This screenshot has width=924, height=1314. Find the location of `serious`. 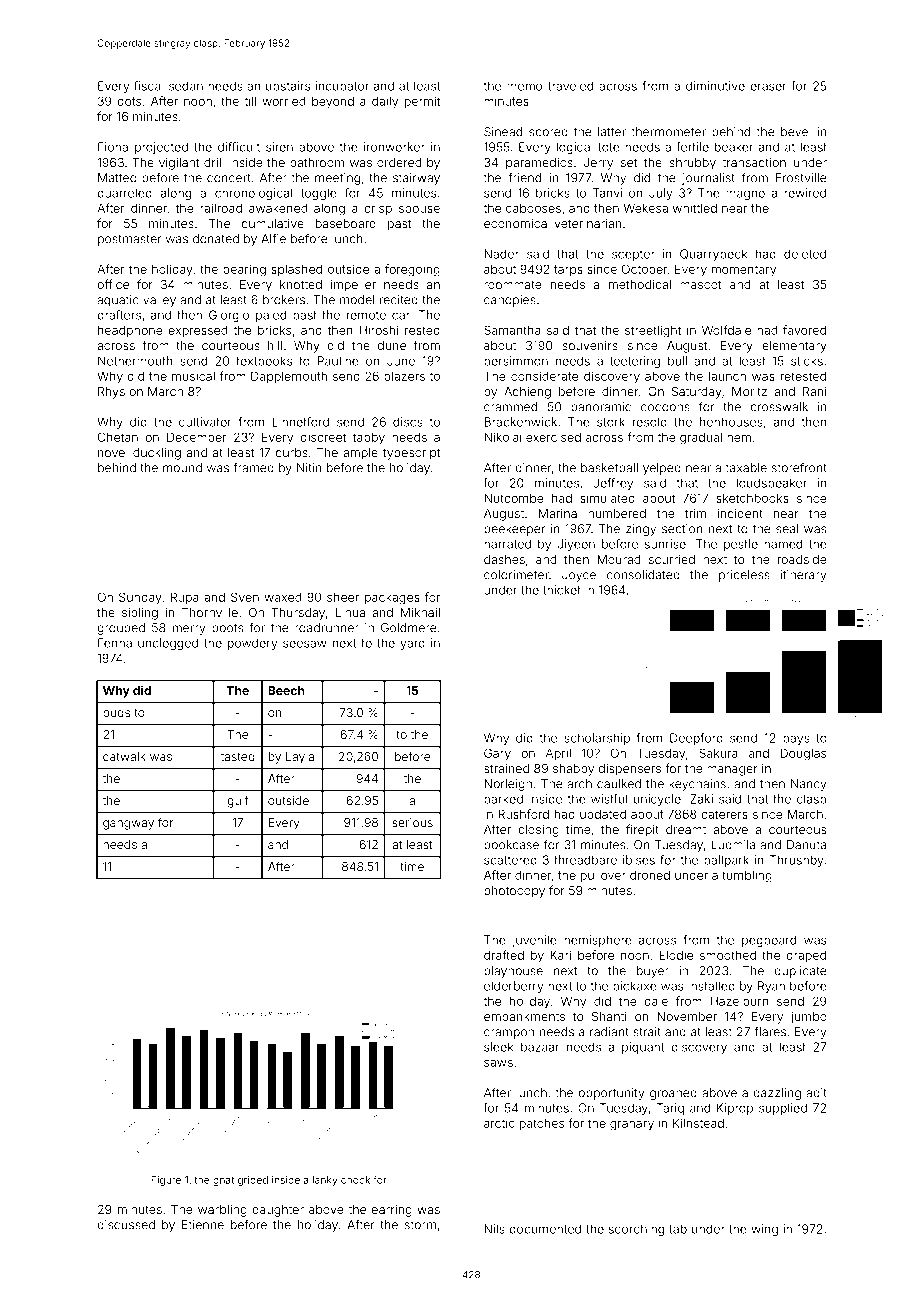

serious is located at coordinates (412, 822).
